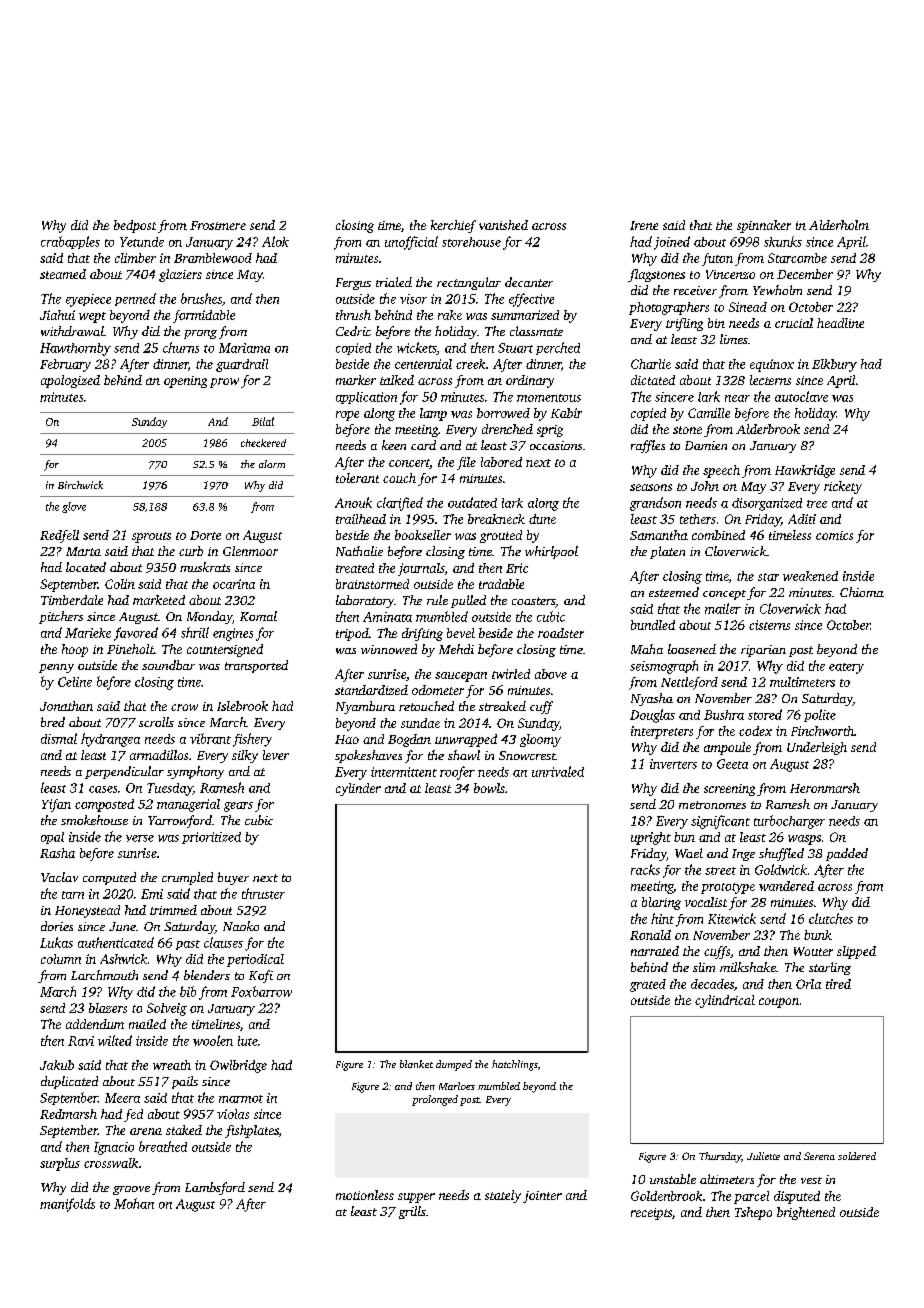 Image resolution: width=924 pixels, height=1308 pixels. I want to click on steamed, so click(63, 274).
